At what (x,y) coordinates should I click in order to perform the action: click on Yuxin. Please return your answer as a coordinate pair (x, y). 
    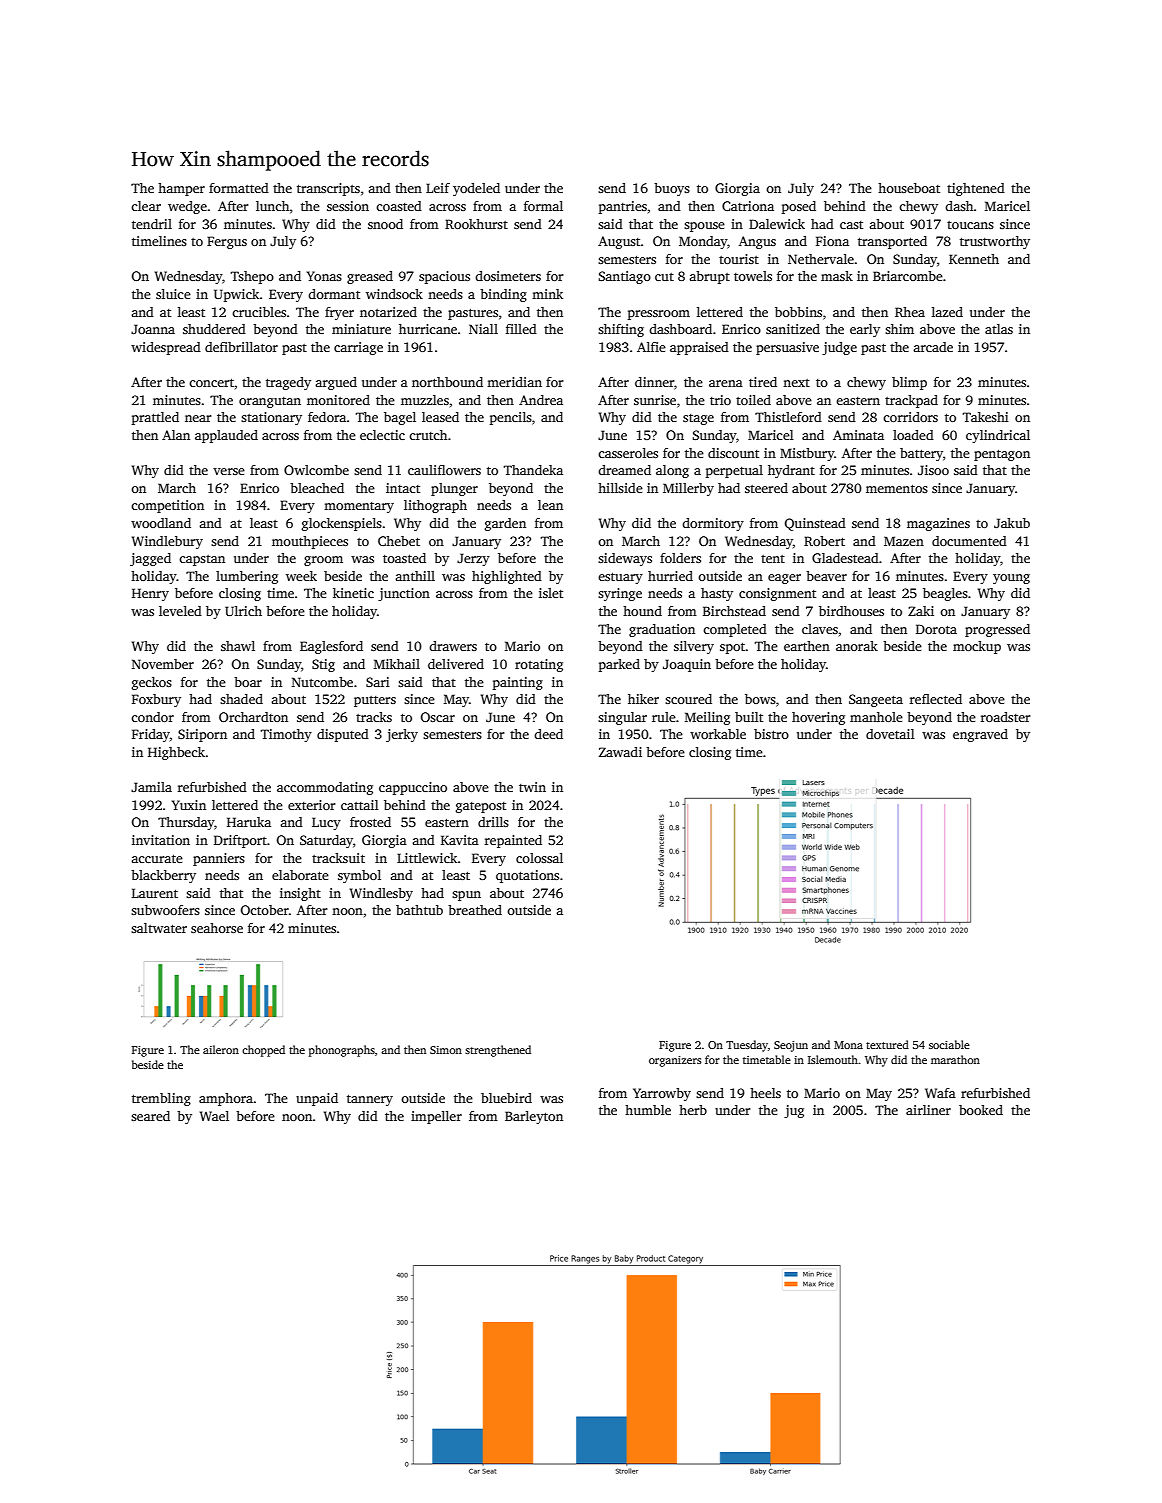
    Looking at the image, I should click on (189, 805).
